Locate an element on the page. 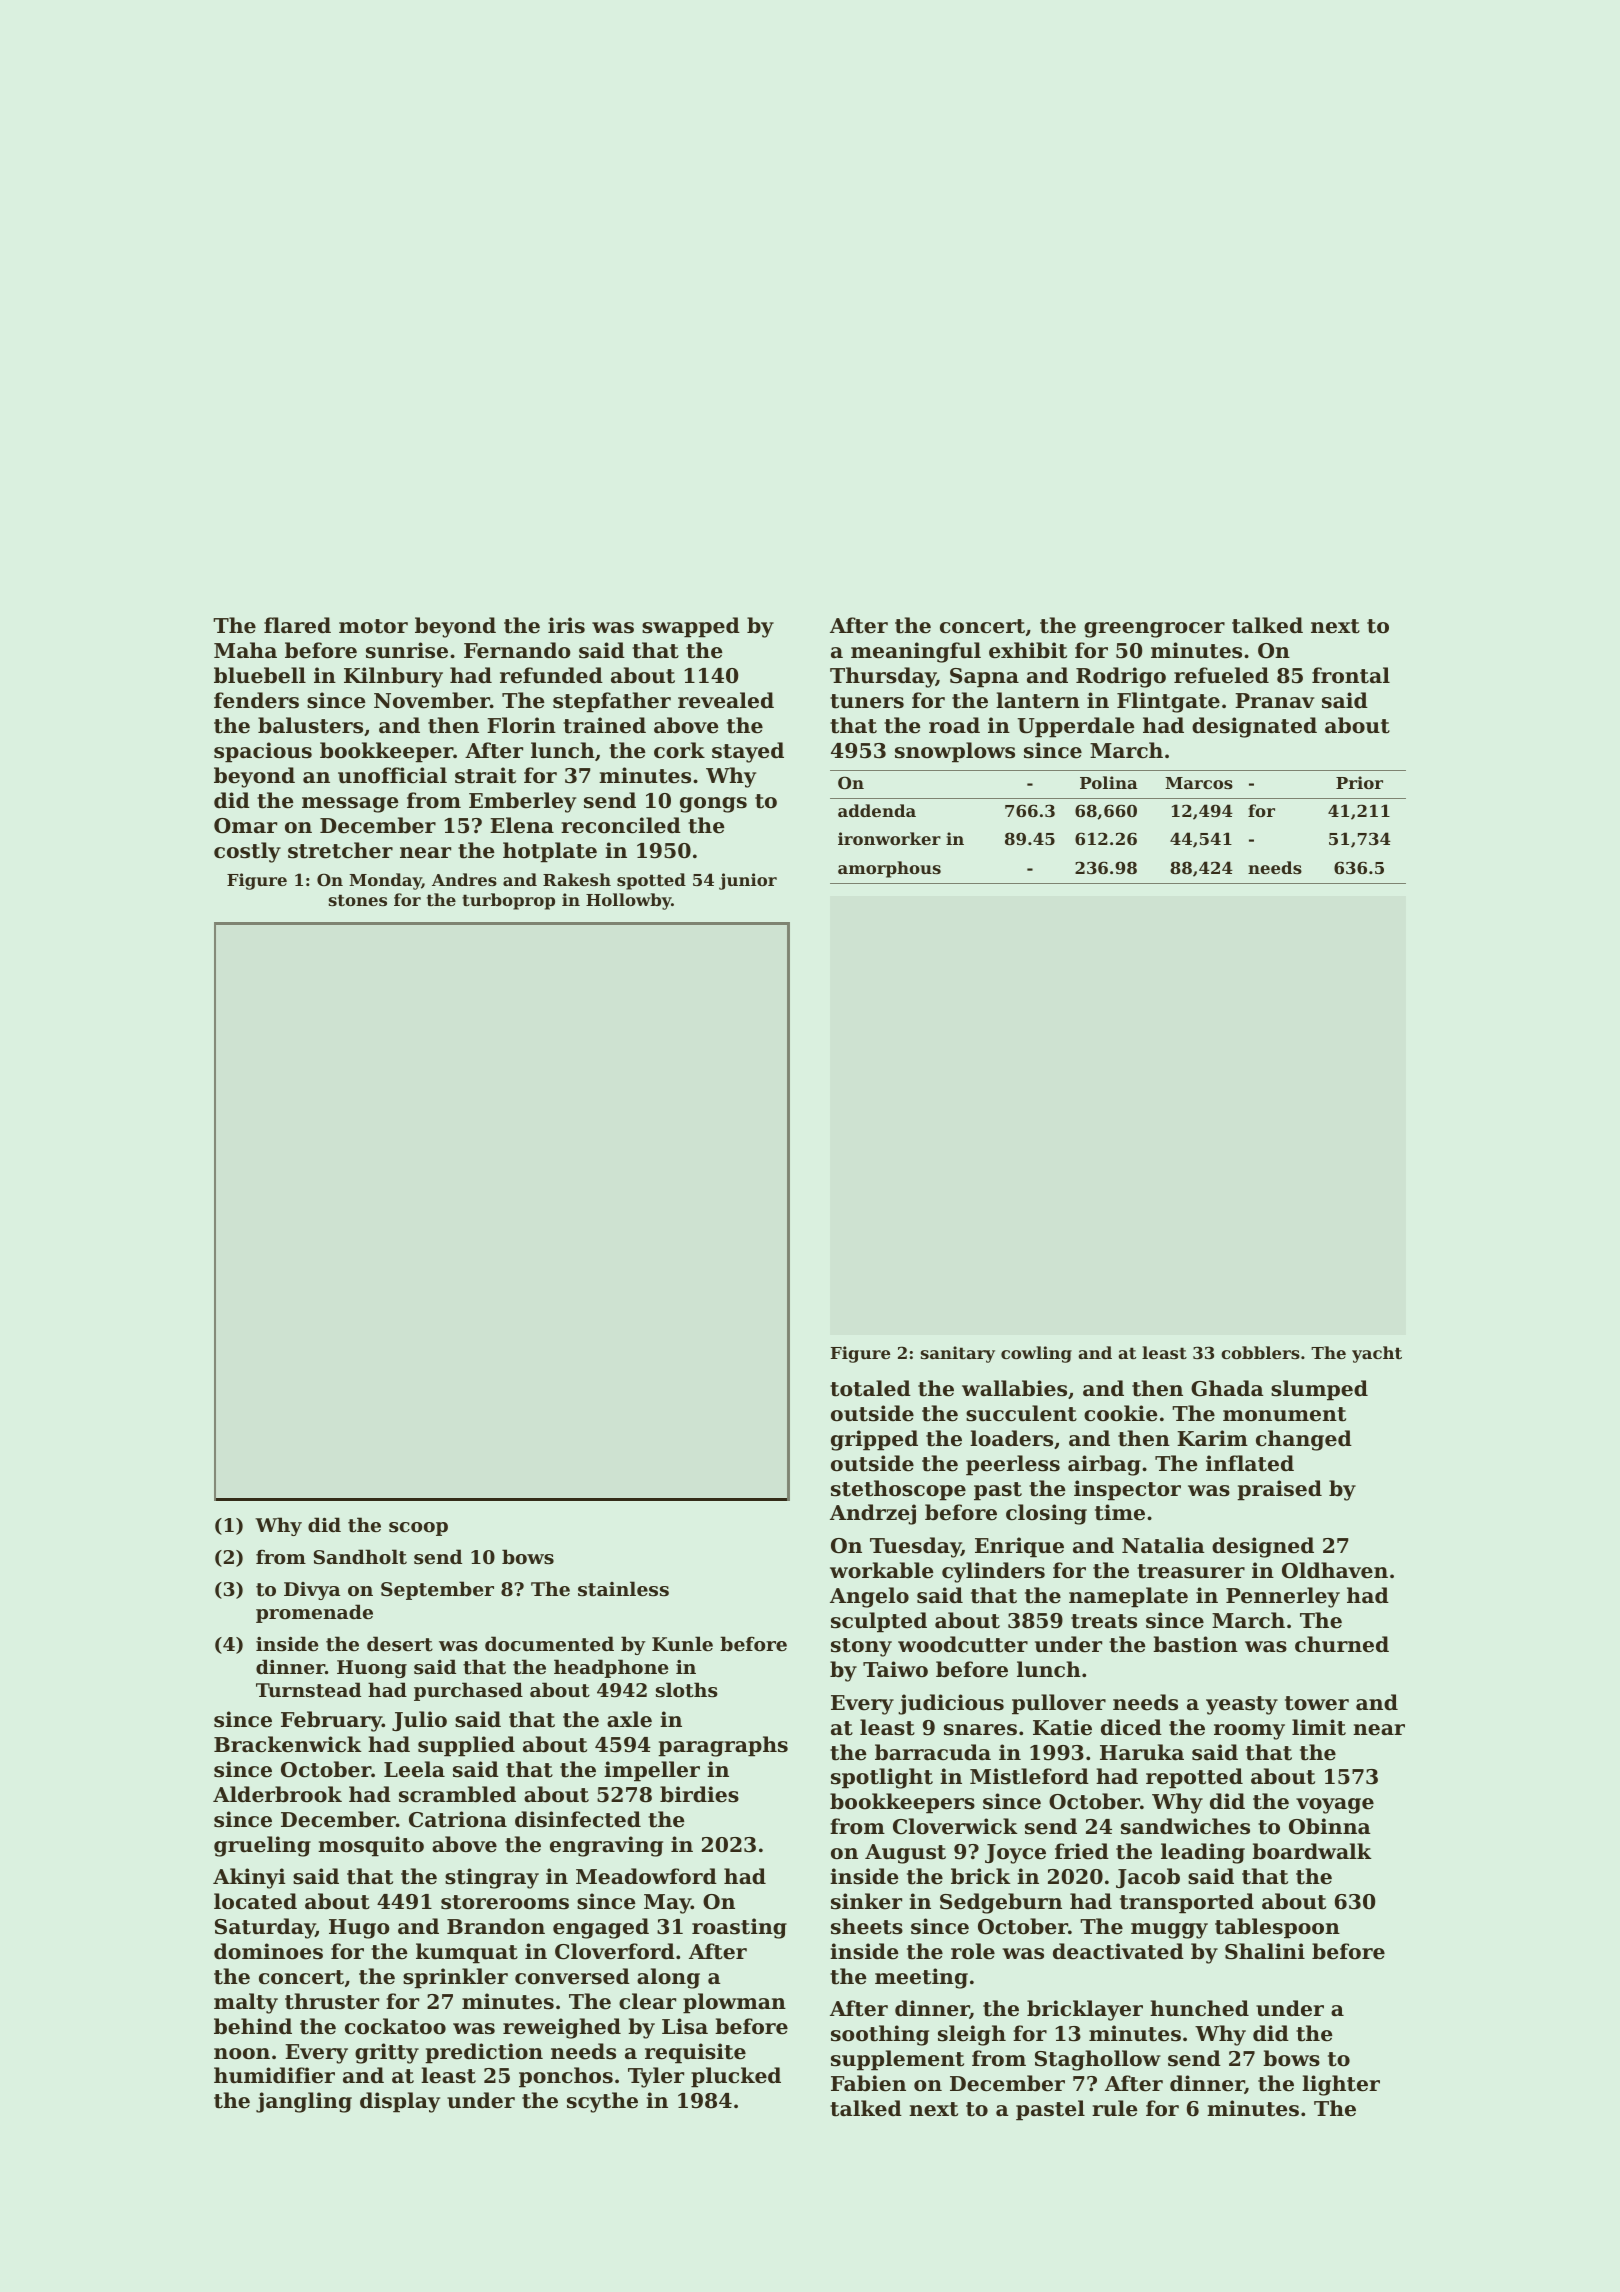  Andres is located at coordinates (464, 879).
